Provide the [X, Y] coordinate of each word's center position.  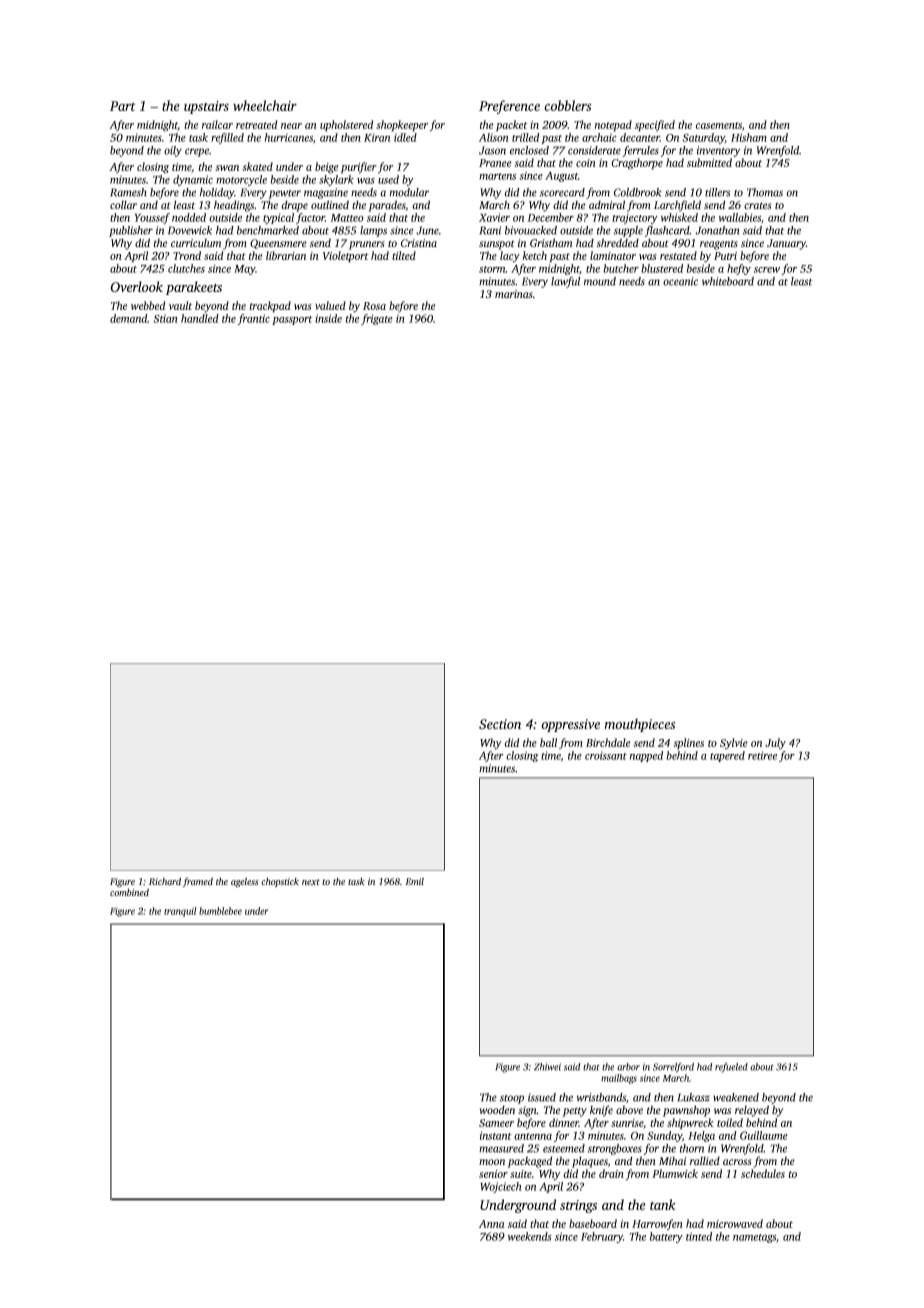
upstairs [206, 107]
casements [719, 125]
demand [128, 318]
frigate [376, 319]
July [775, 743]
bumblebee [220, 911]
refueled [731, 1068]
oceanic [680, 281]
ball [548, 742]
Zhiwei [547, 1067]
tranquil [180, 912]
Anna [492, 1224]
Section [500, 724]
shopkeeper [402, 125]
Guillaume [763, 1135]
